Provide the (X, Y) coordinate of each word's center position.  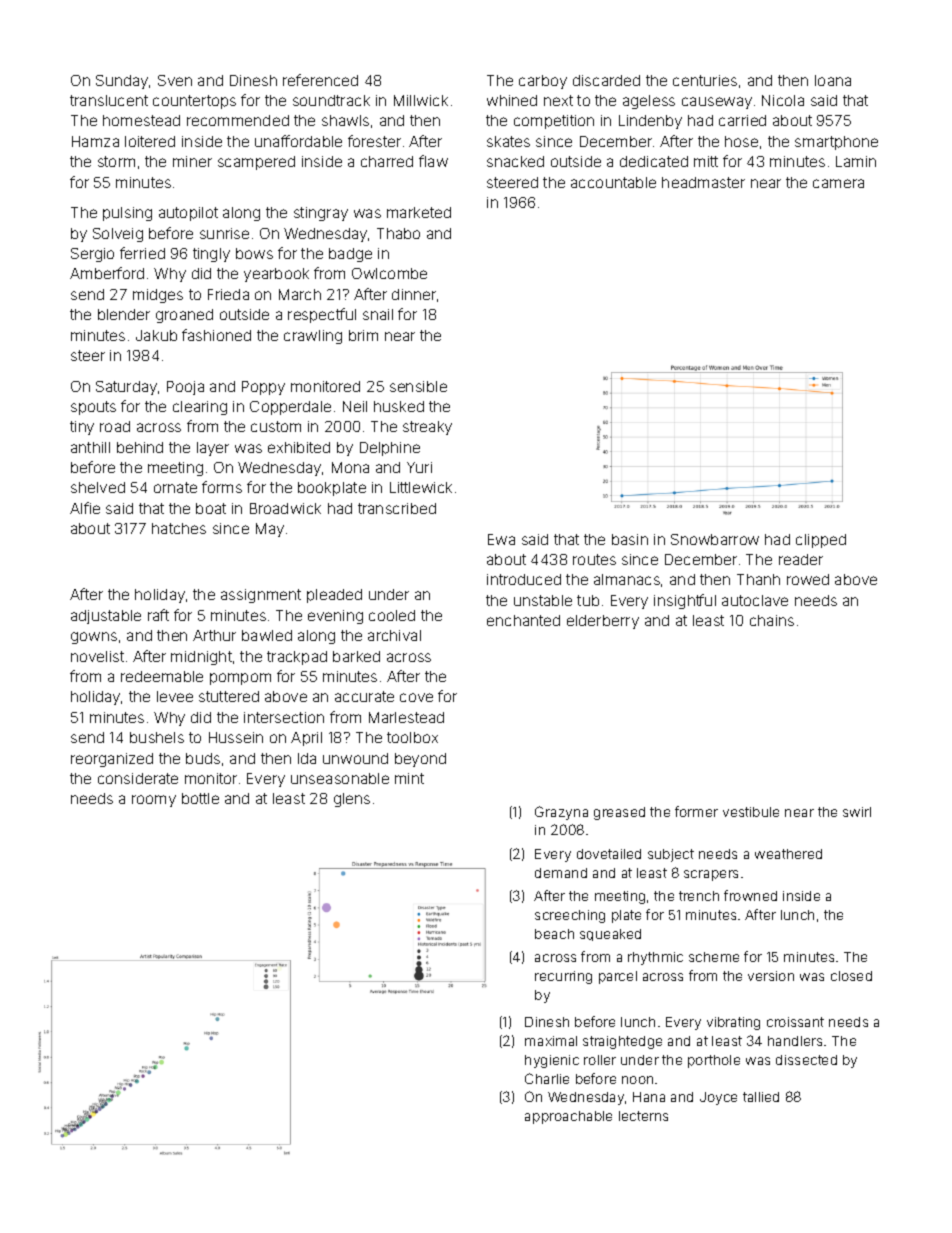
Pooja (185, 388)
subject (671, 855)
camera (838, 183)
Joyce (718, 1098)
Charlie (547, 1078)
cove (416, 697)
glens (352, 800)
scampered (256, 163)
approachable (568, 1117)
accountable (613, 182)
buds (203, 758)
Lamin (856, 161)
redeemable (162, 676)
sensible (418, 386)
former (696, 811)
